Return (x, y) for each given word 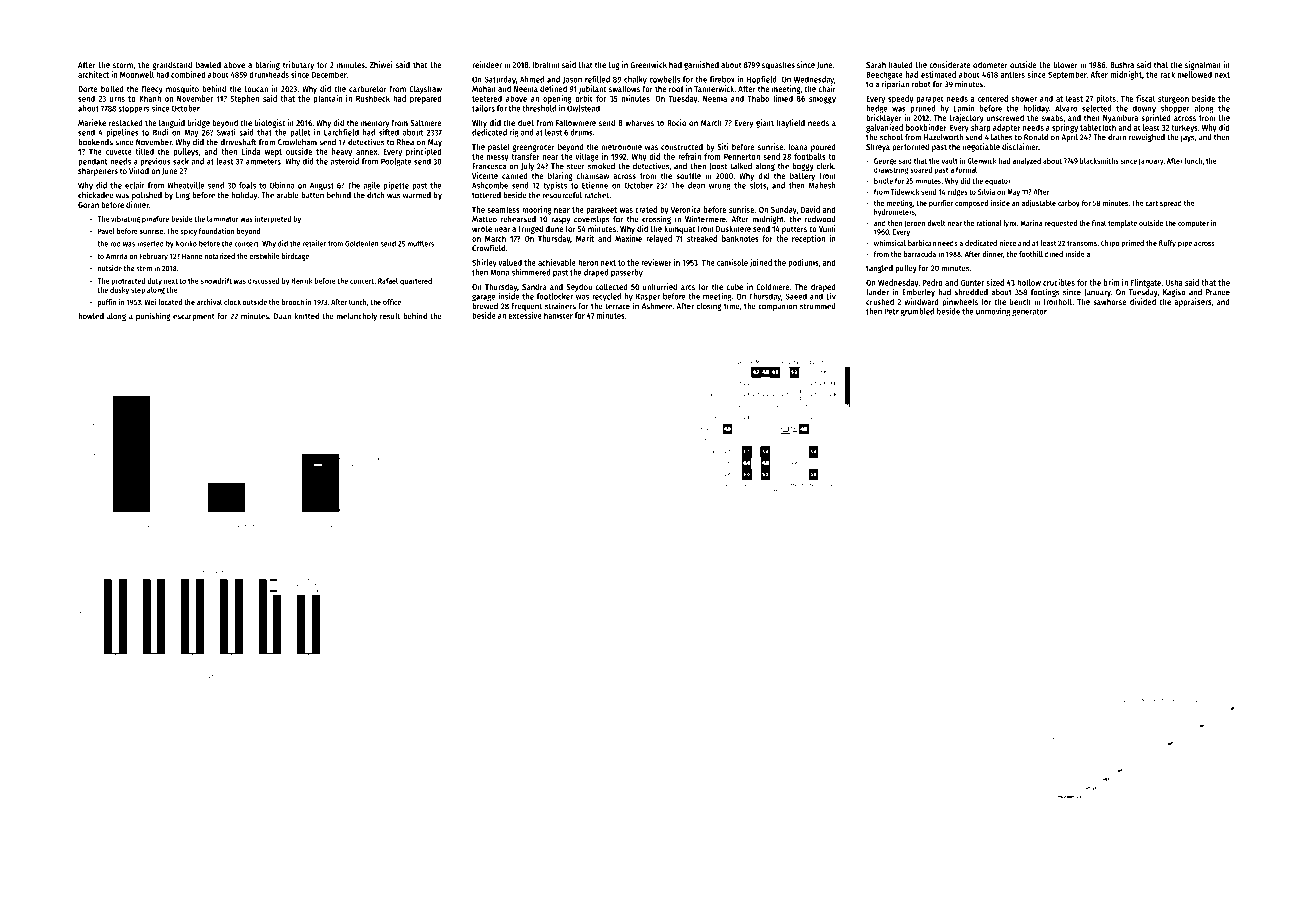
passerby (627, 273)
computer (1193, 224)
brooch (293, 302)
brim (1112, 282)
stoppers (133, 109)
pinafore (155, 220)
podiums (803, 263)
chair (827, 88)
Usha (1174, 282)
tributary (298, 65)
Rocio (676, 122)
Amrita (116, 256)
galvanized (884, 128)
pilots (1106, 99)
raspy (561, 220)
